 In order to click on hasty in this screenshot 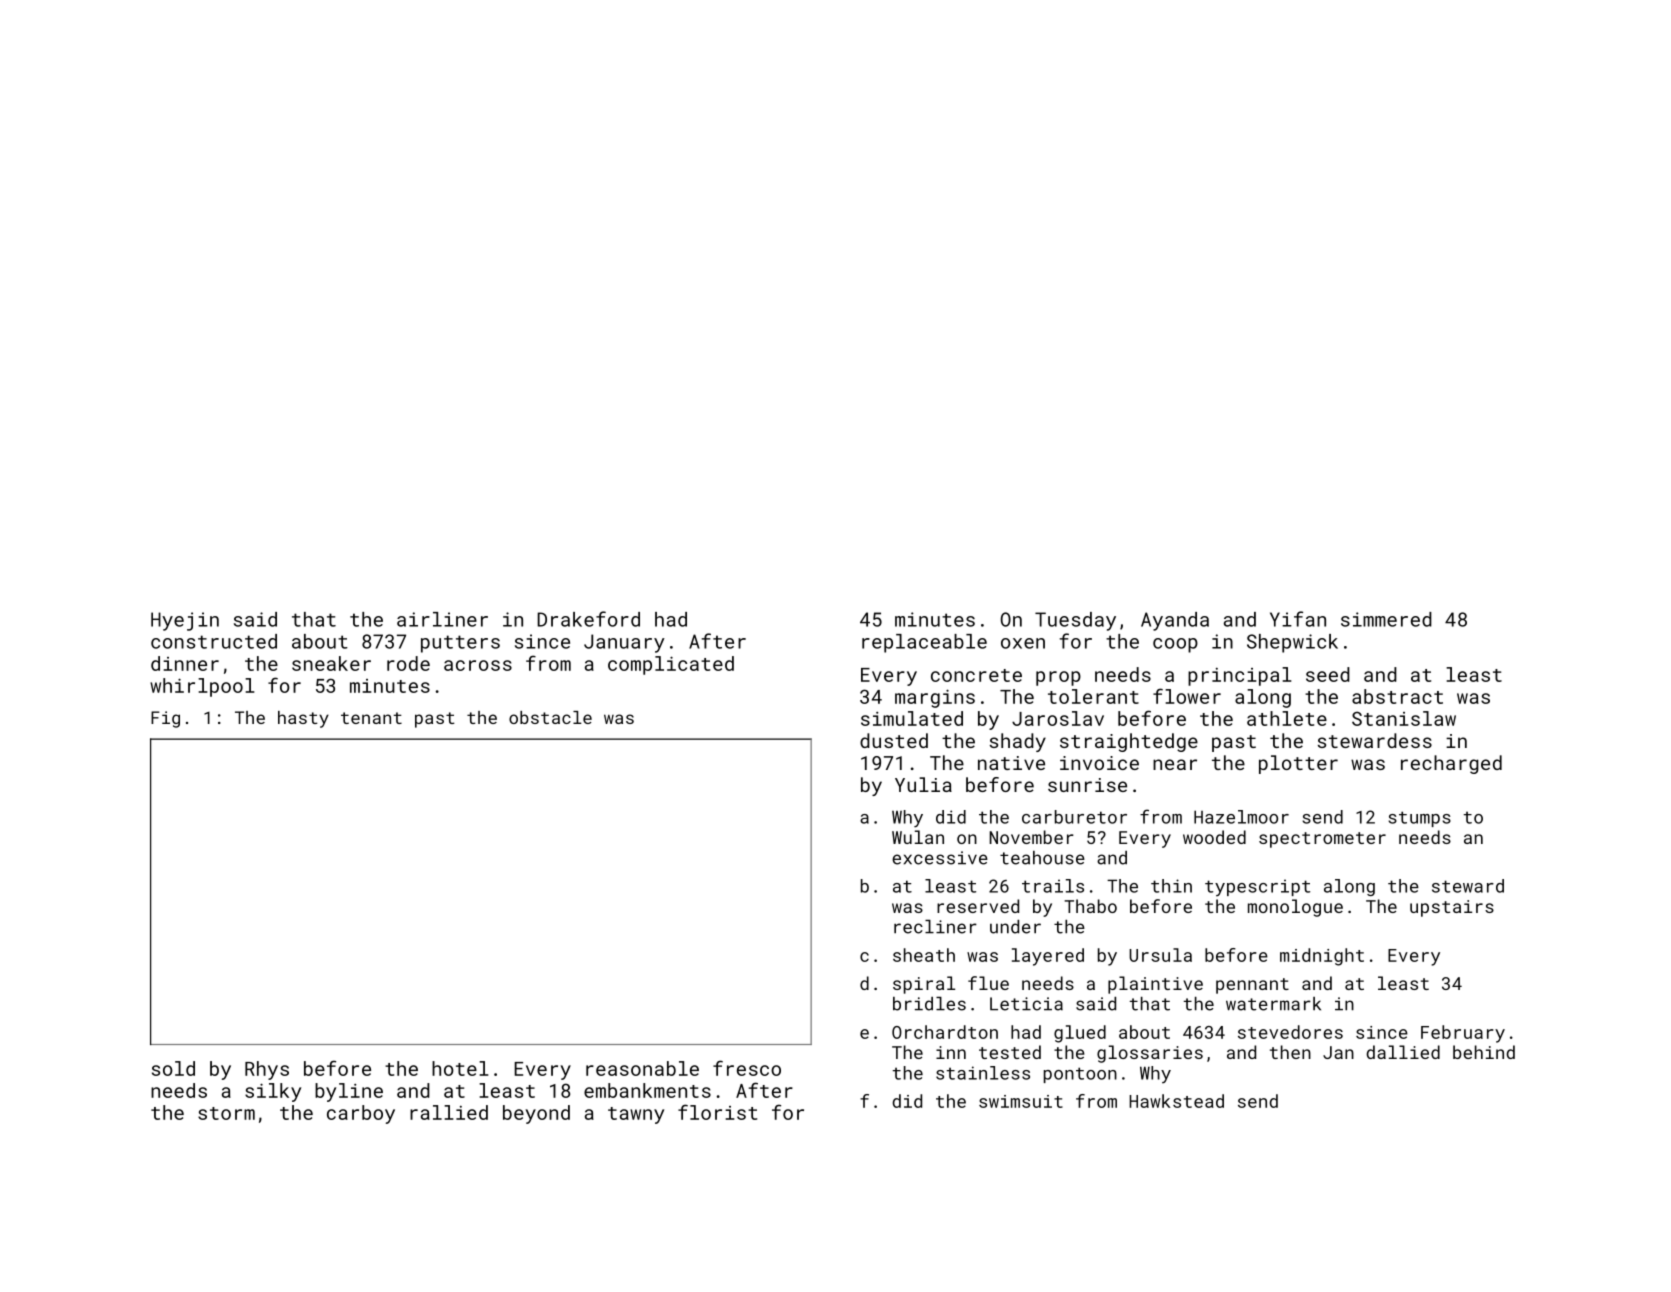, I will do `click(303, 719)`.
